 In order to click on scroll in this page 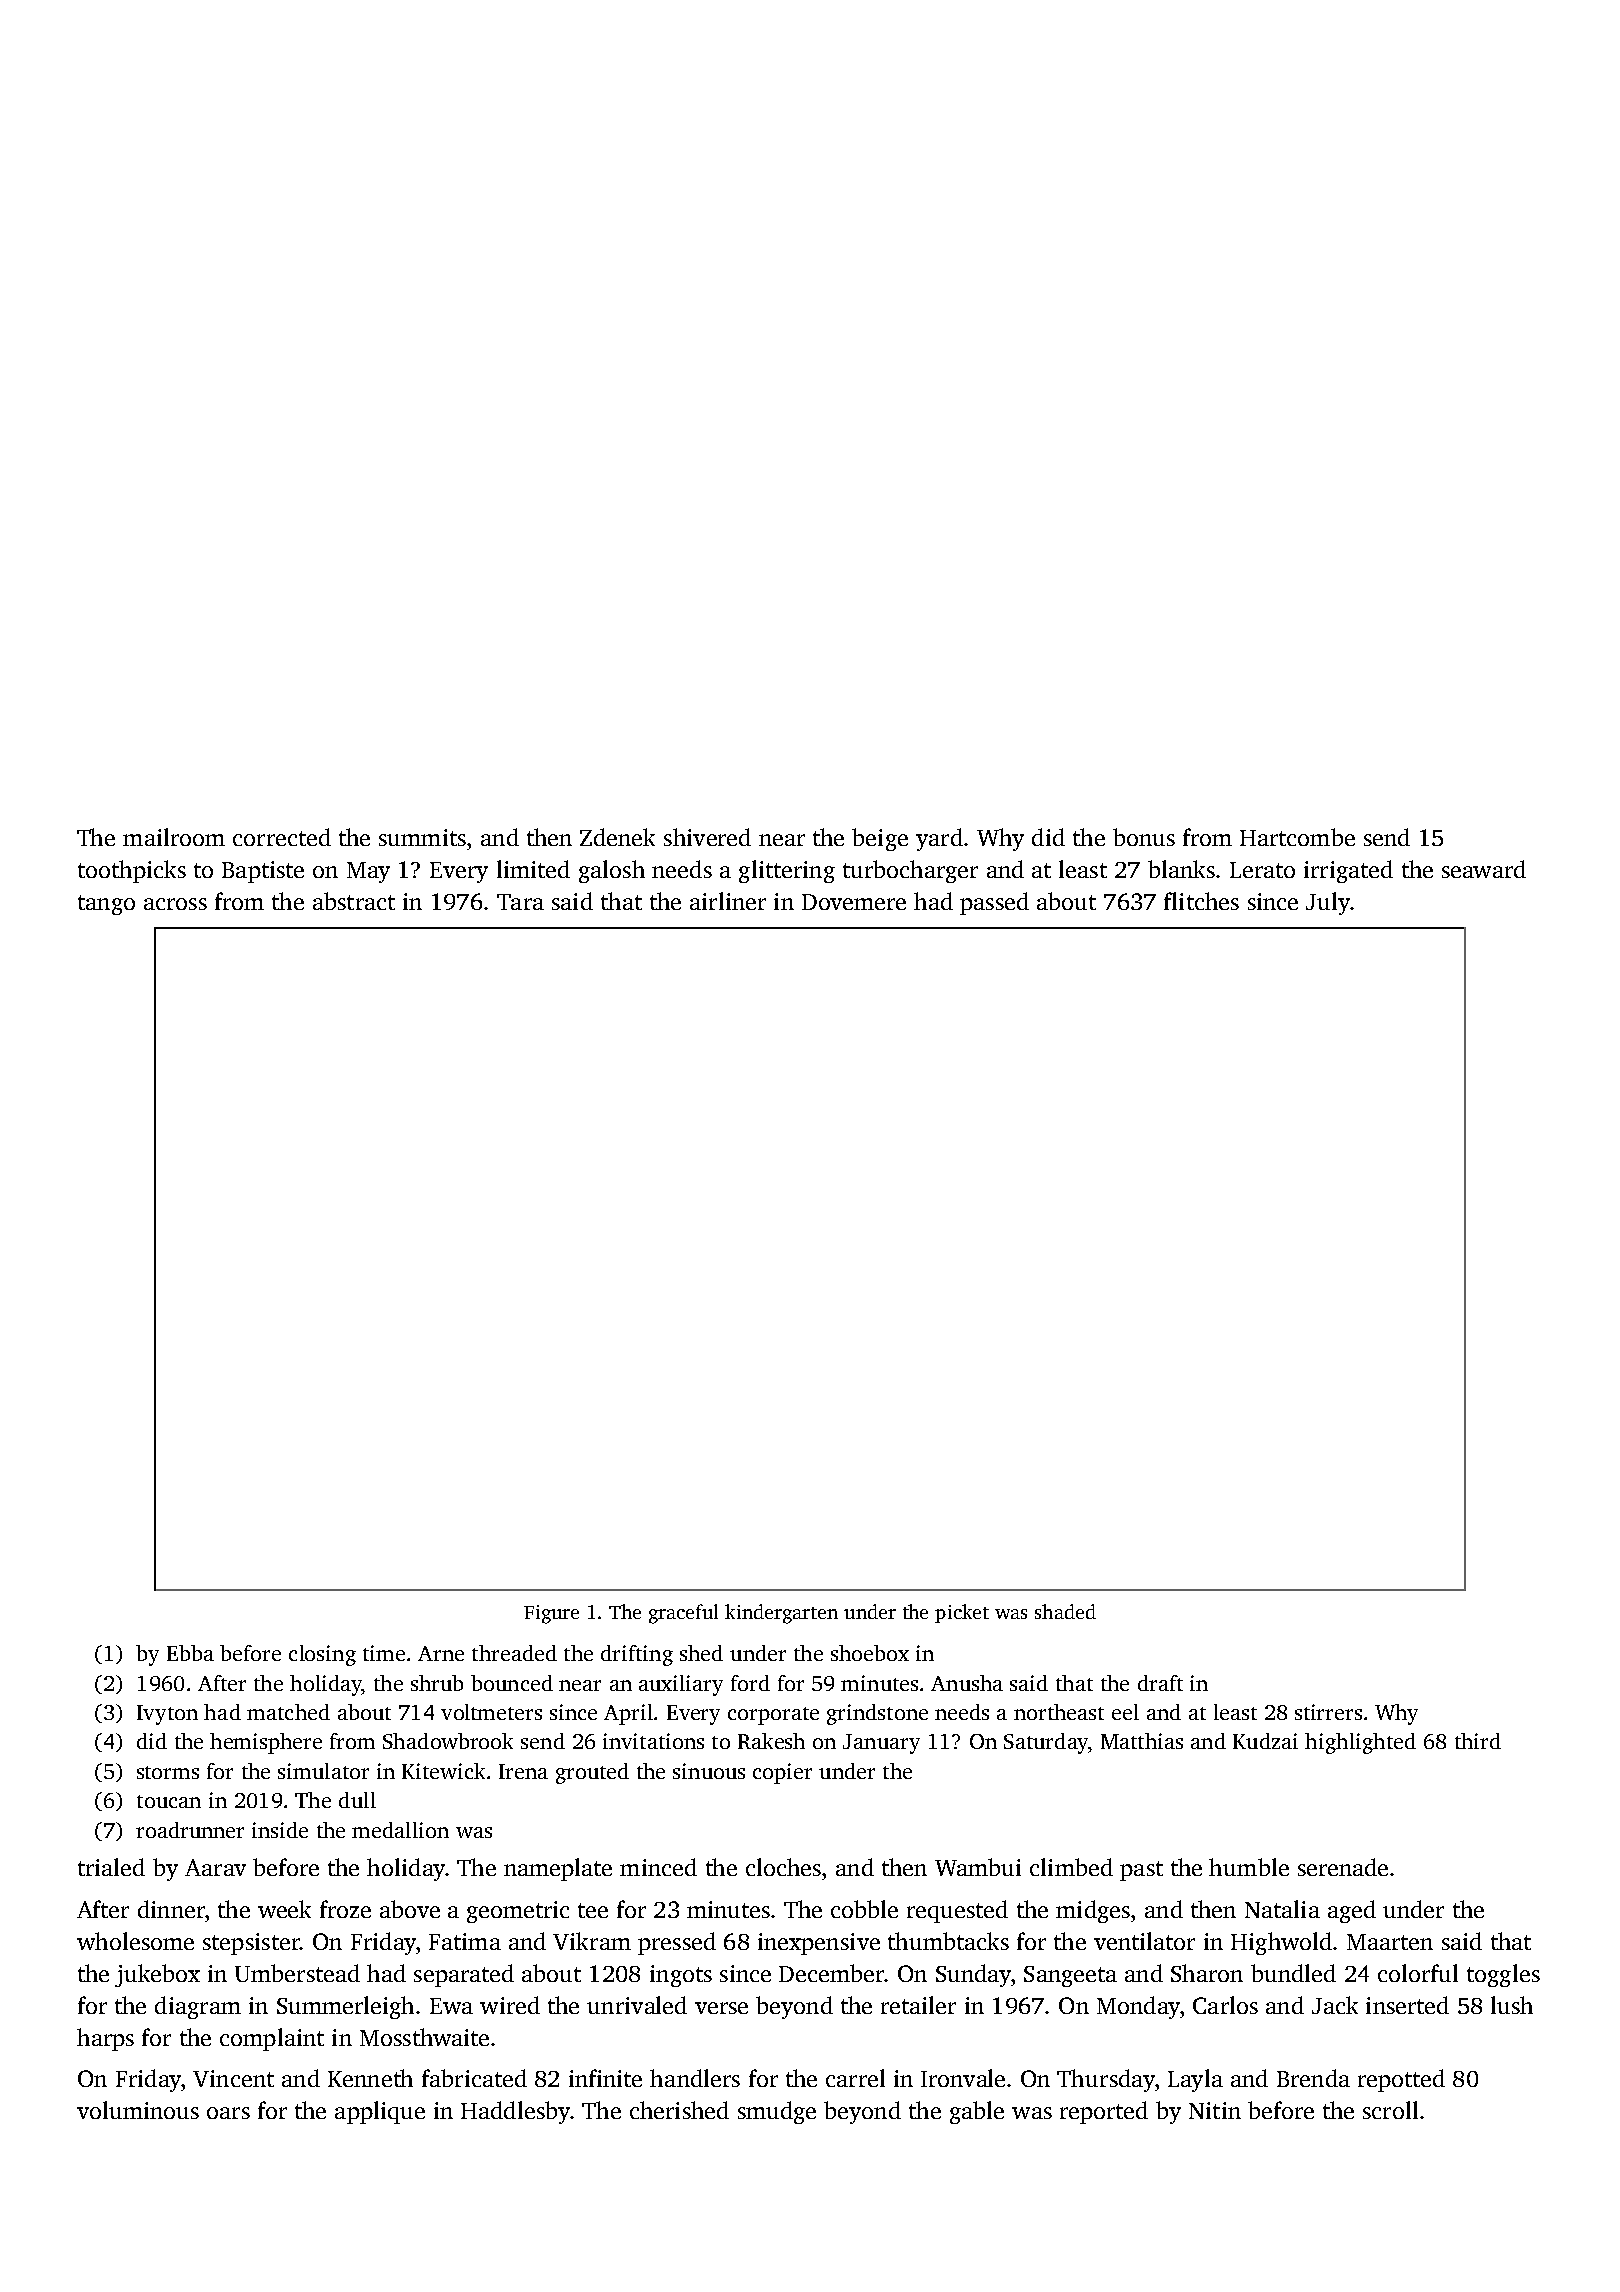, I will do `click(1390, 2110)`.
